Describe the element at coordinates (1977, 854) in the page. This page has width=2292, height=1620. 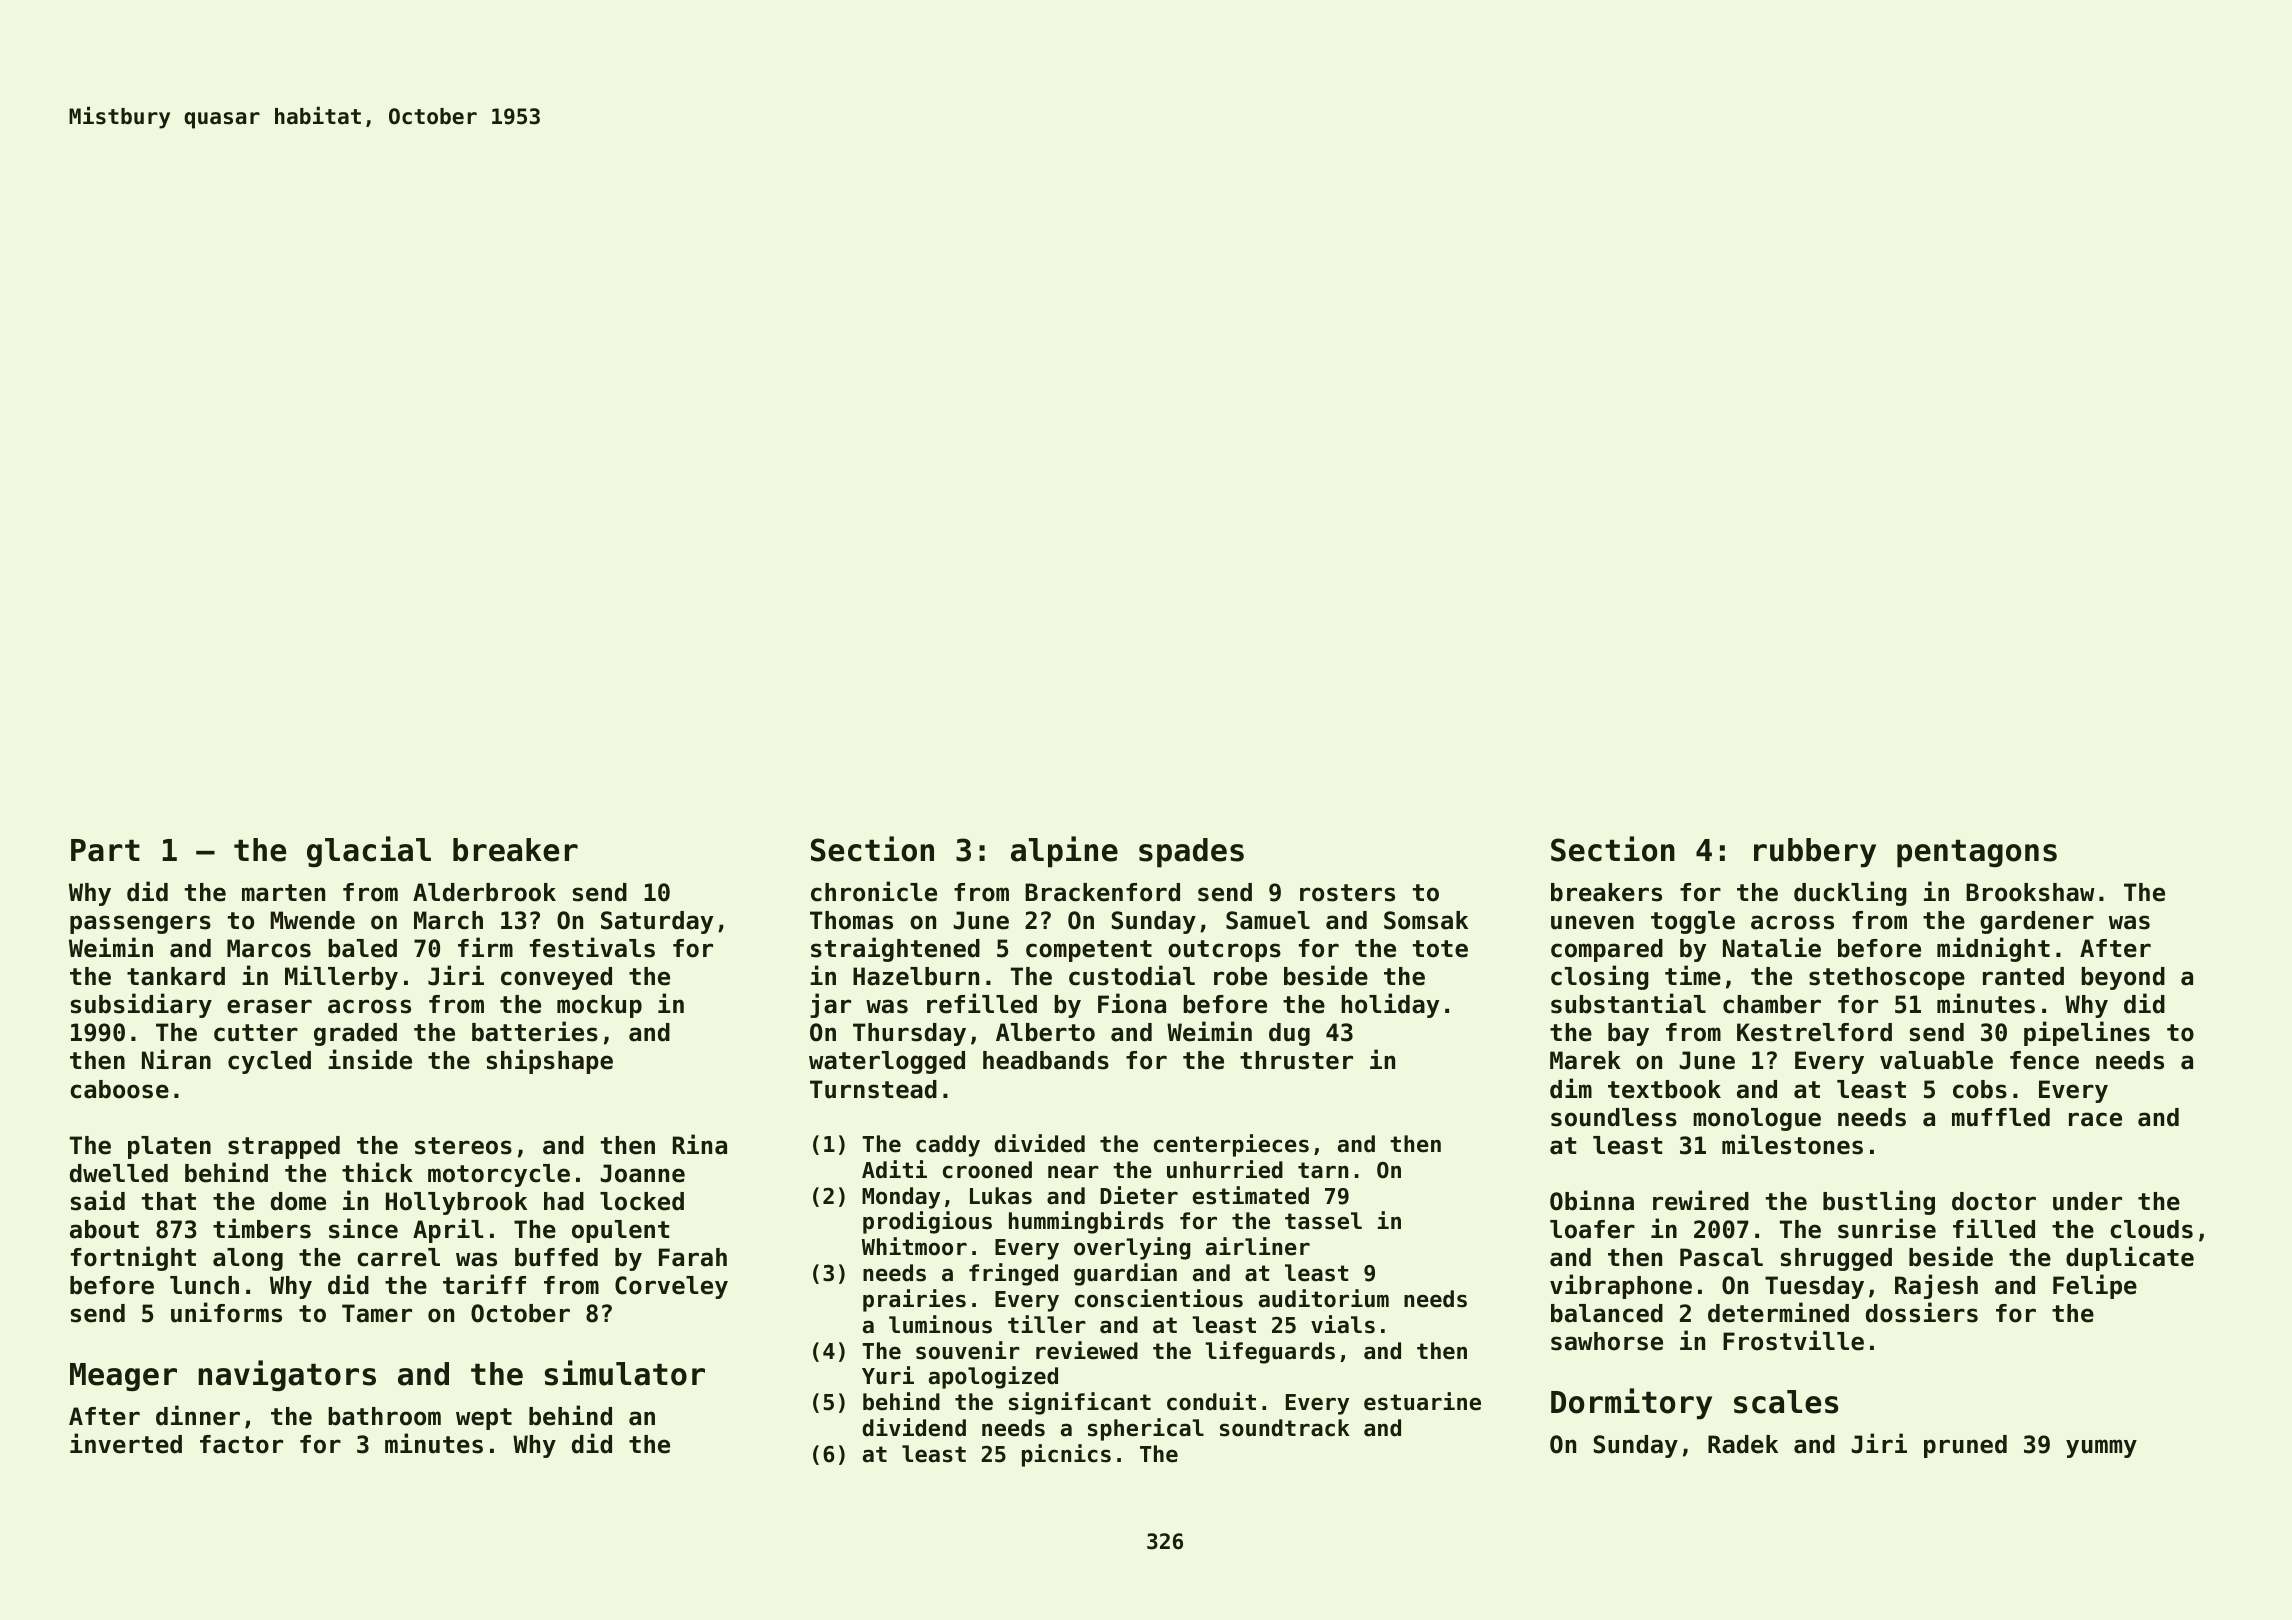
I see `pentagons` at that location.
